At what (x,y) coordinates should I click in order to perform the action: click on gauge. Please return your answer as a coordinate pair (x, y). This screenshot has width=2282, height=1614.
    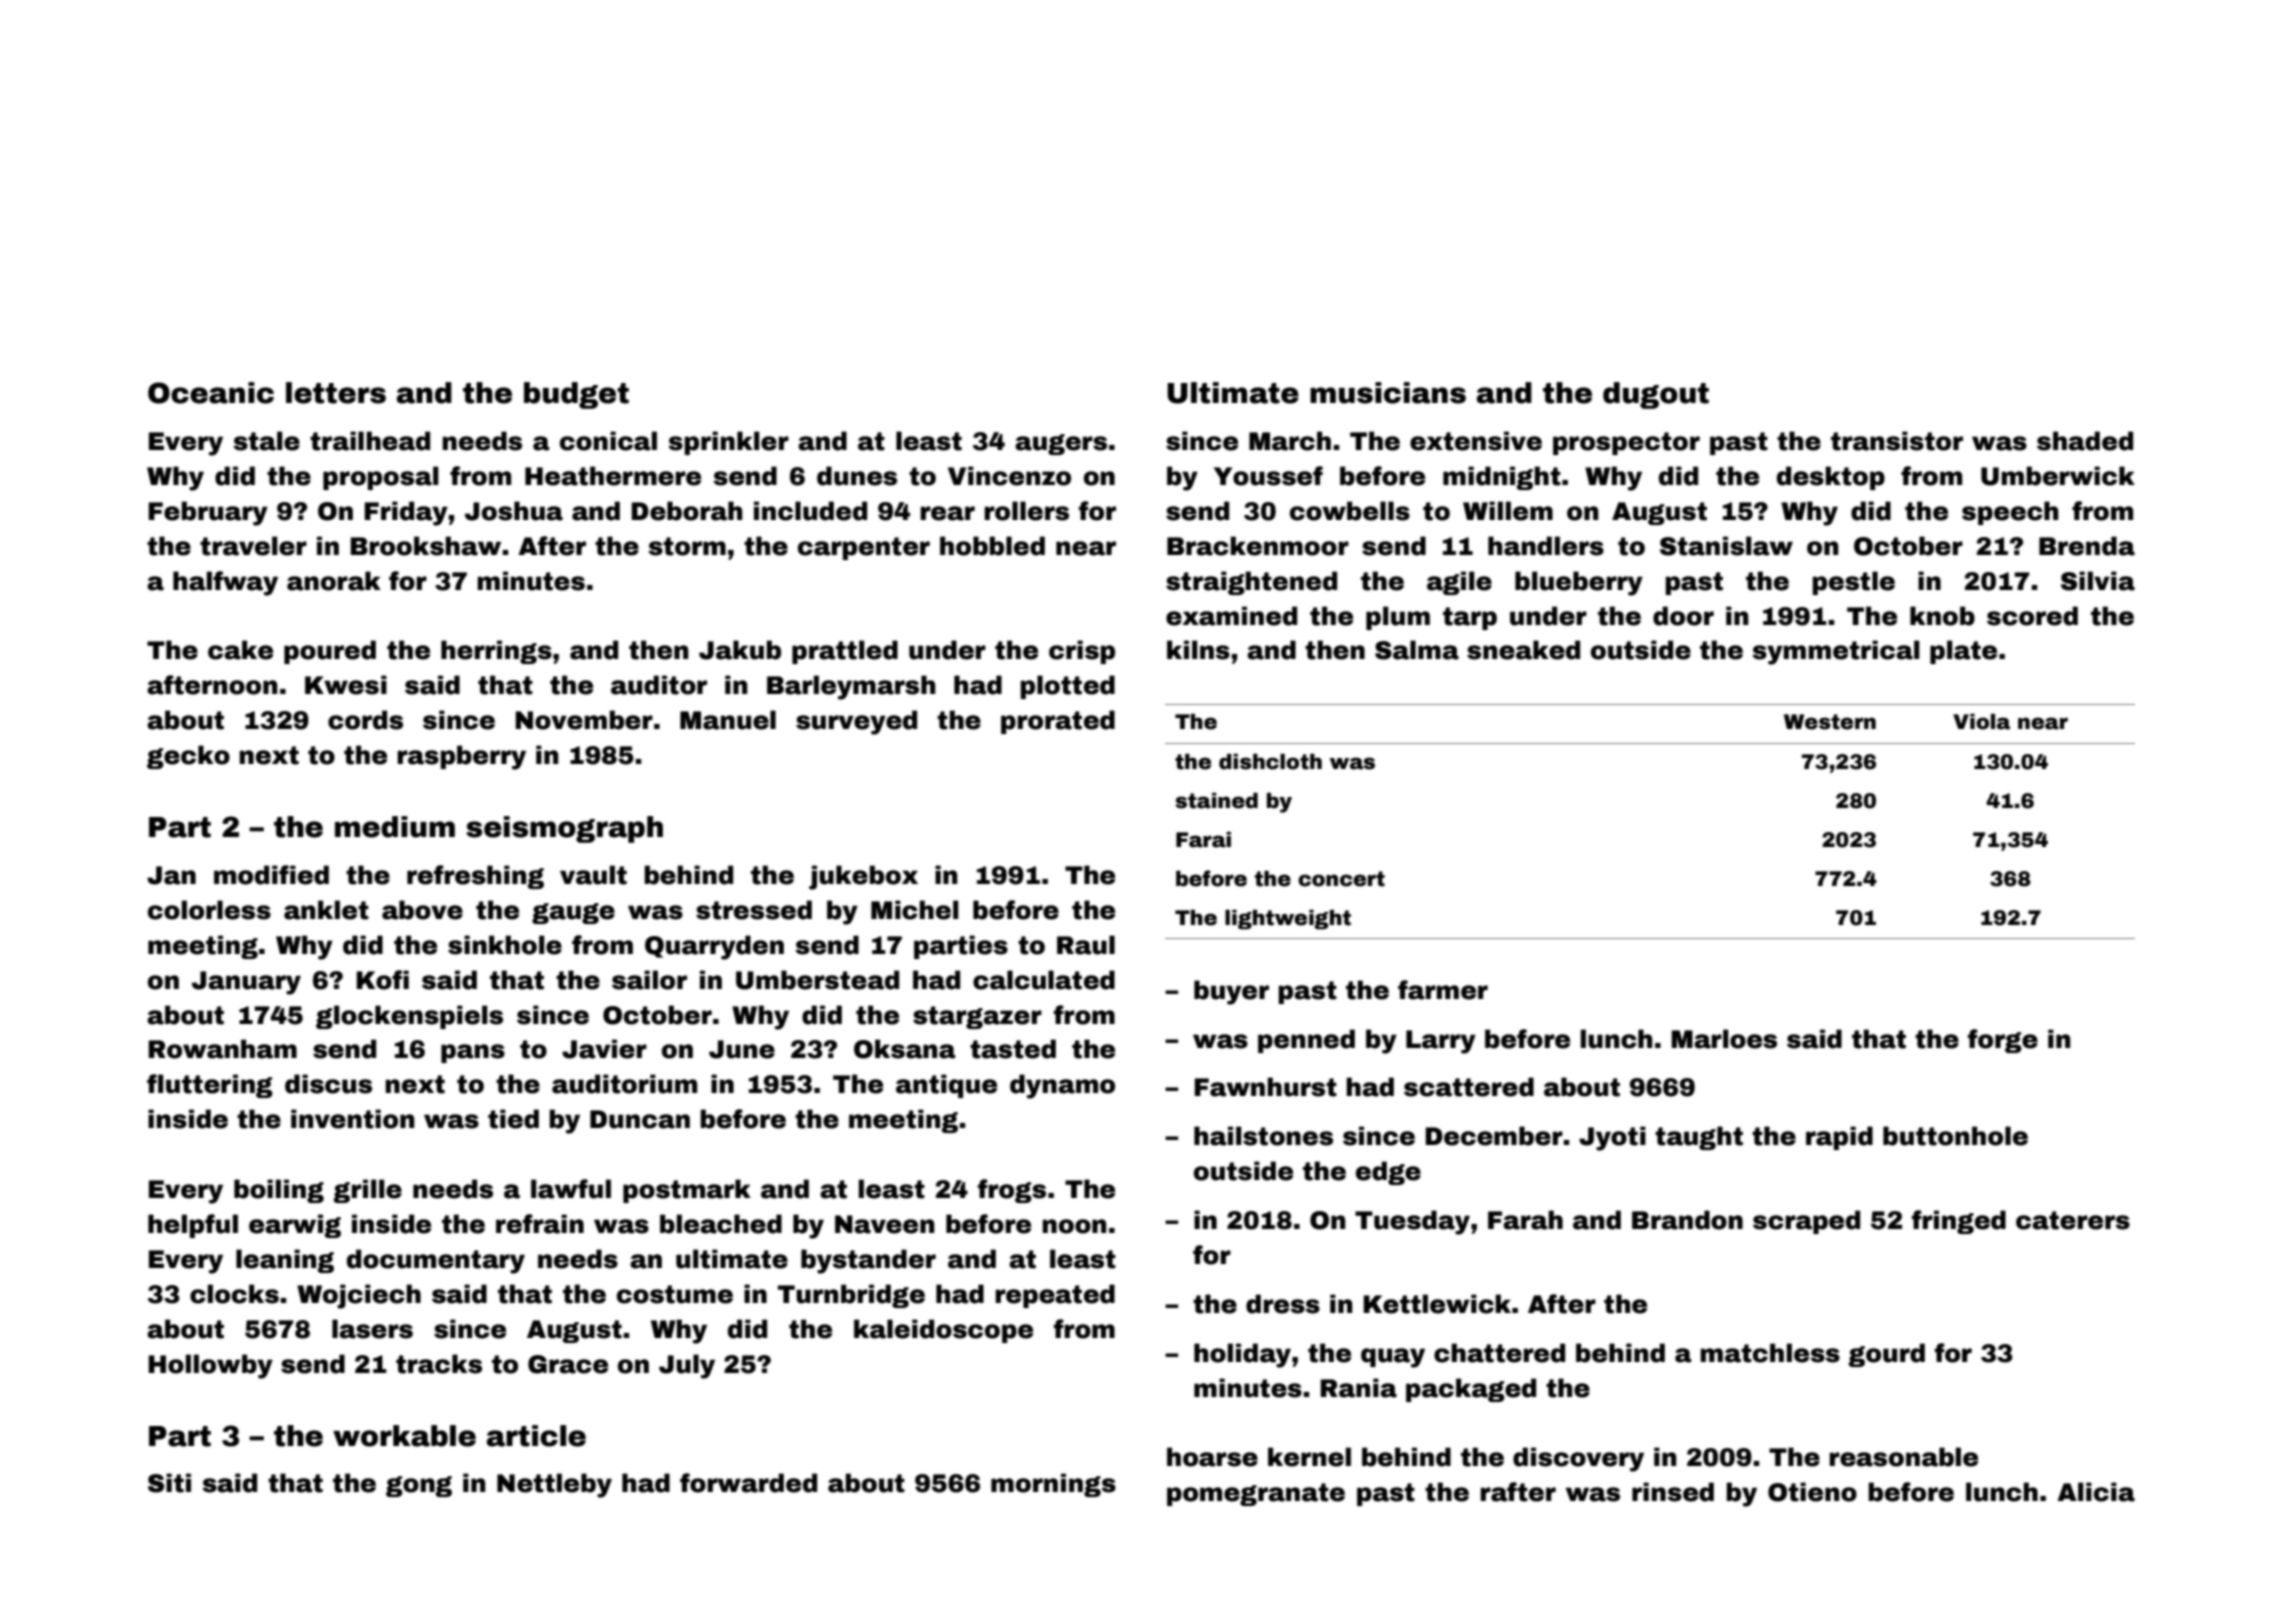
    Looking at the image, I should click on (573, 913).
